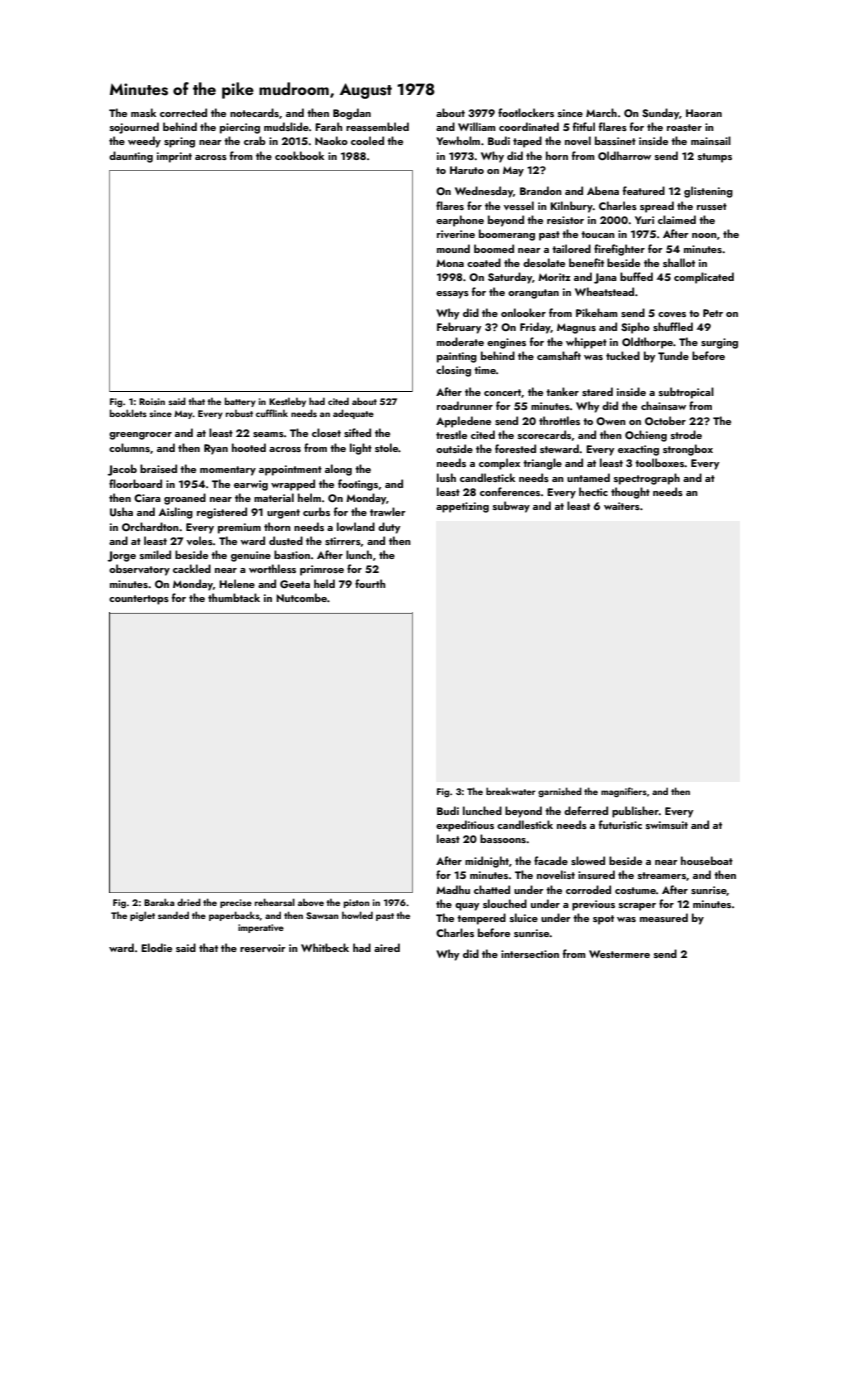 The height and width of the page is (1400, 849). I want to click on Roisin, so click(152, 401).
